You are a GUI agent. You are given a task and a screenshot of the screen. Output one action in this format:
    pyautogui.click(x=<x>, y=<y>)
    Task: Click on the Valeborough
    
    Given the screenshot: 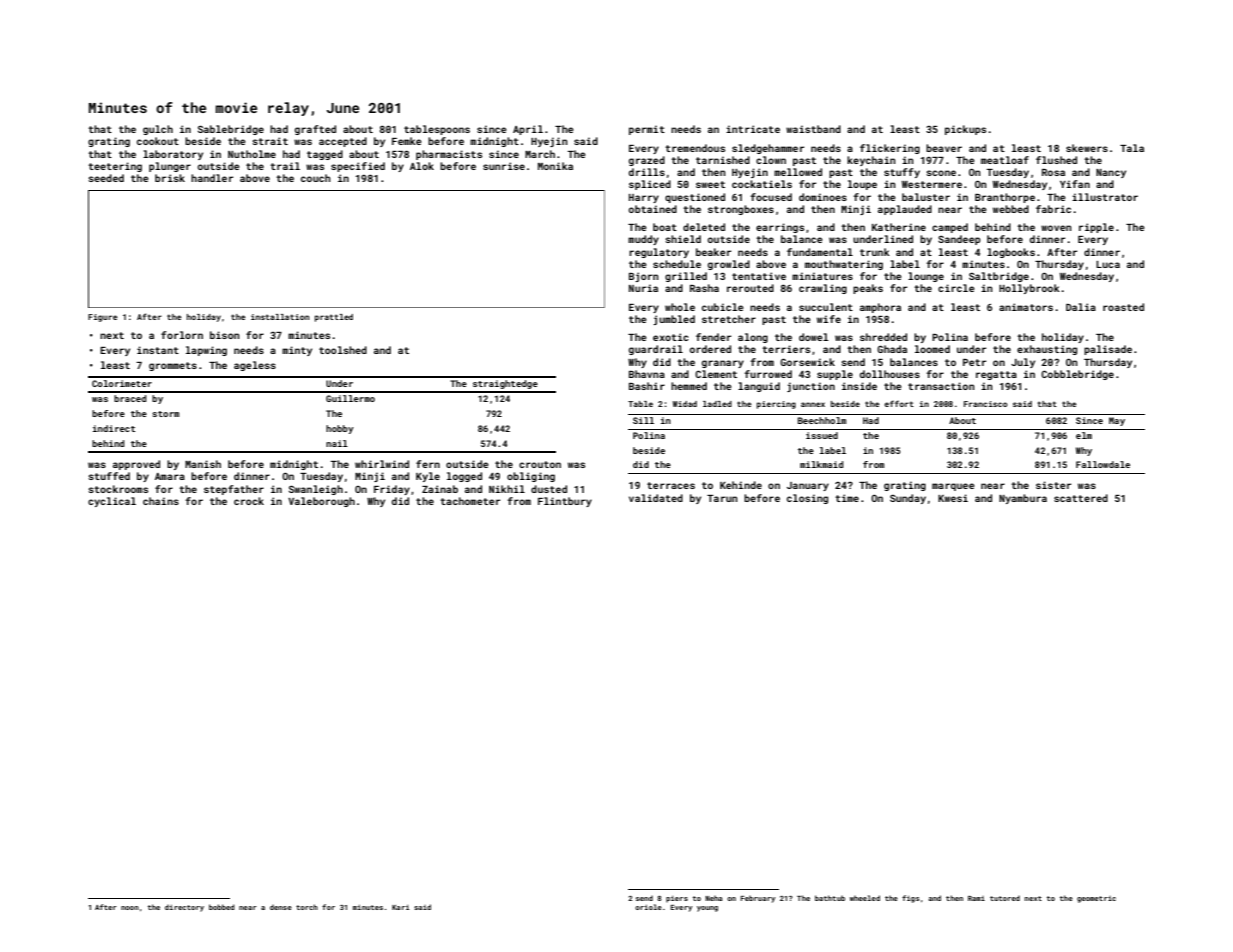 What is the action you would take?
    pyautogui.click(x=321, y=502)
